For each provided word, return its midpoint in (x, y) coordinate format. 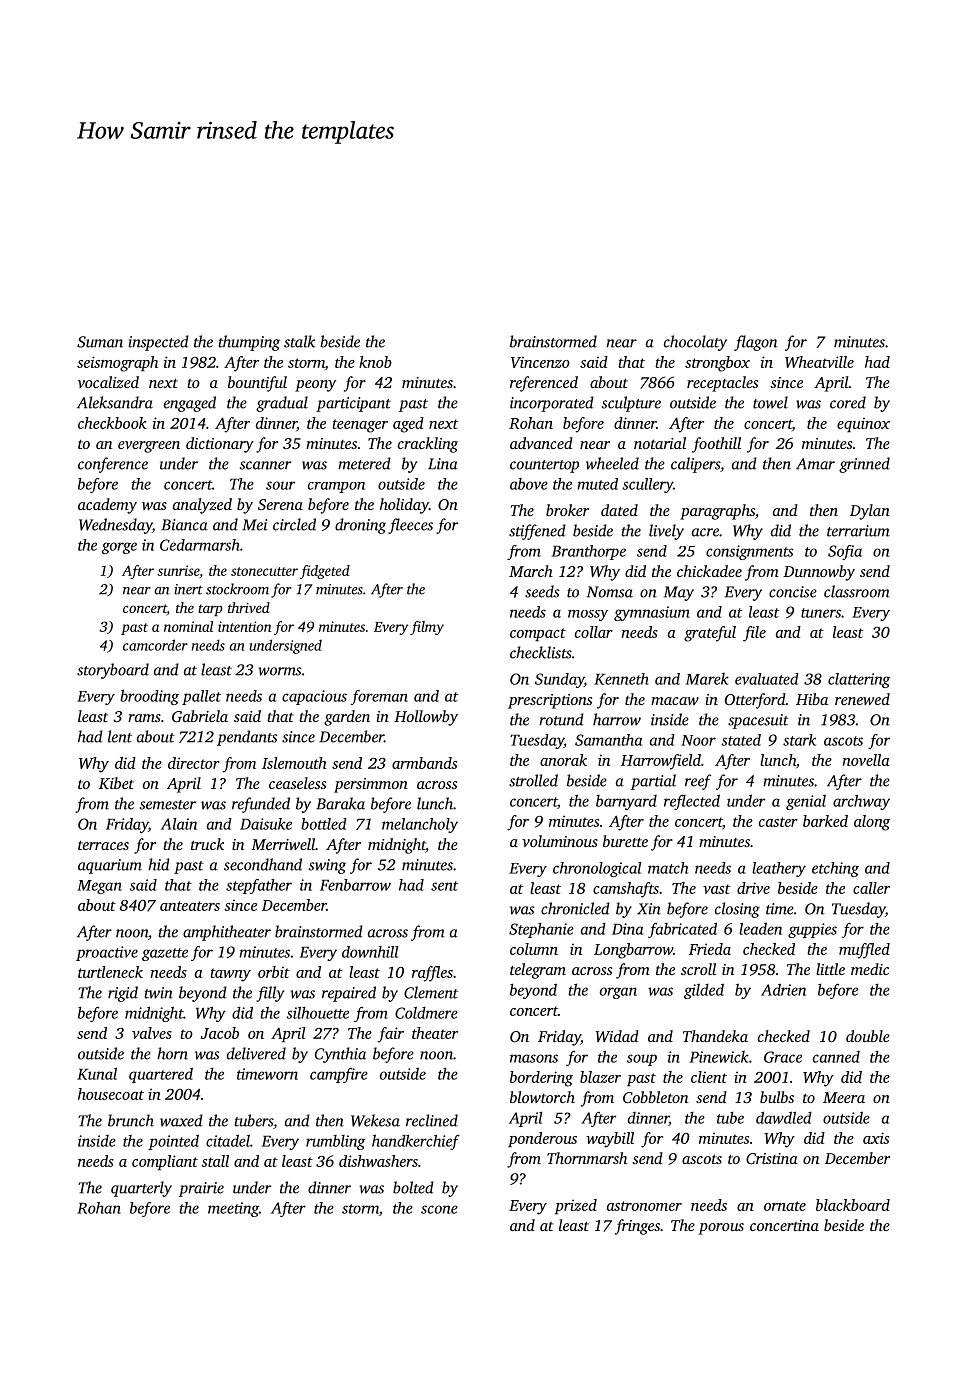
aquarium (110, 866)
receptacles (722, 384)
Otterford (755, 701)
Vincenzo (540, 362)
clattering (859, 680)
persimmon (371, 785)
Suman (100, 342)
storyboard (113, 671)
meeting (233, 1209)
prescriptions (550, 701)
